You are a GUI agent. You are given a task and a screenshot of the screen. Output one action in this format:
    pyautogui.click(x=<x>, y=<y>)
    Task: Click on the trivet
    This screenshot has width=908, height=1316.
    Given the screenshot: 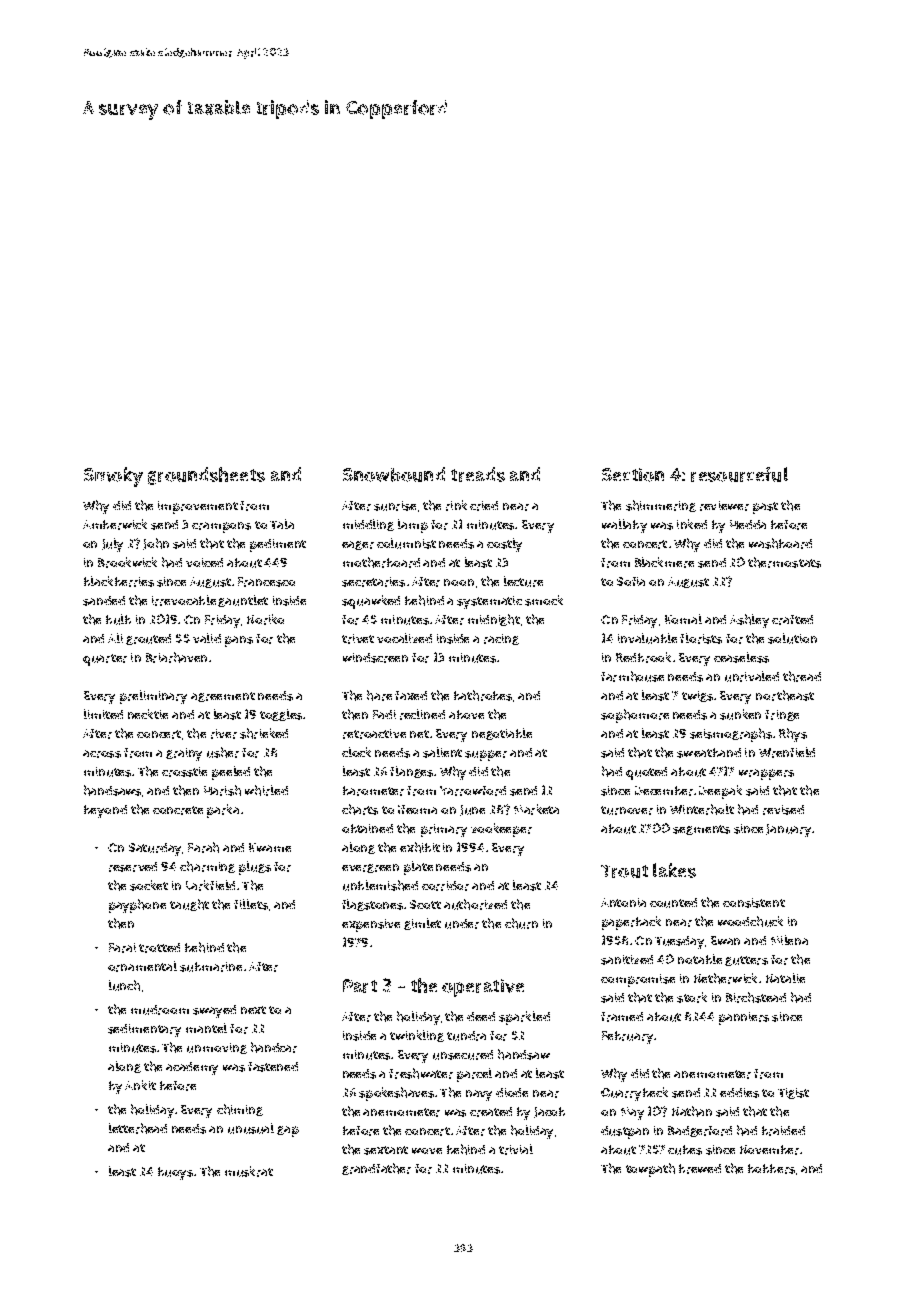 What is the action you would take?
    pyautogui.click(x=358, y=639)
